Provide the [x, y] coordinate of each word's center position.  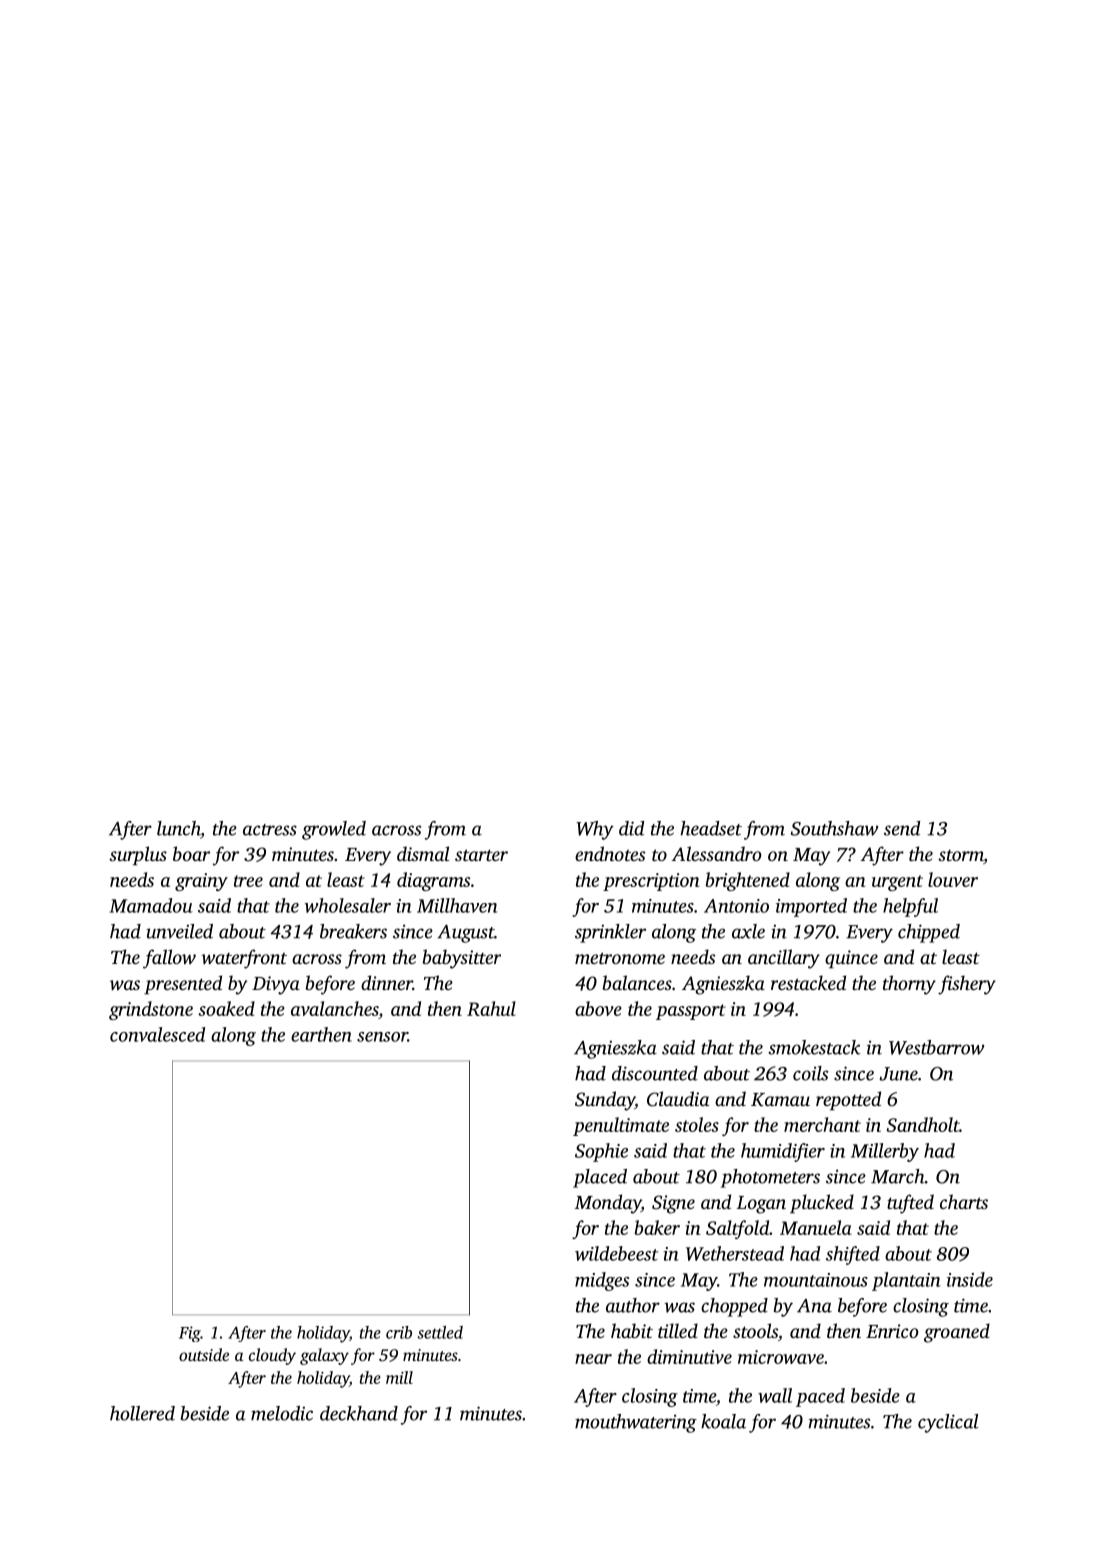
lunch [178, 828]
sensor [382, 1037]
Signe [673, 1204]
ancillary [784, 959]
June [898, 1074]
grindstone [151, 1010]
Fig [190, 1334]
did [631, 828]
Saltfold [737, 1229]
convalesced [157, 1034]
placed [600, 1178]
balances [637, 982]
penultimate [621, 1126]
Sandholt [923, 1124]
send [902, 828]
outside [204, 1354]
